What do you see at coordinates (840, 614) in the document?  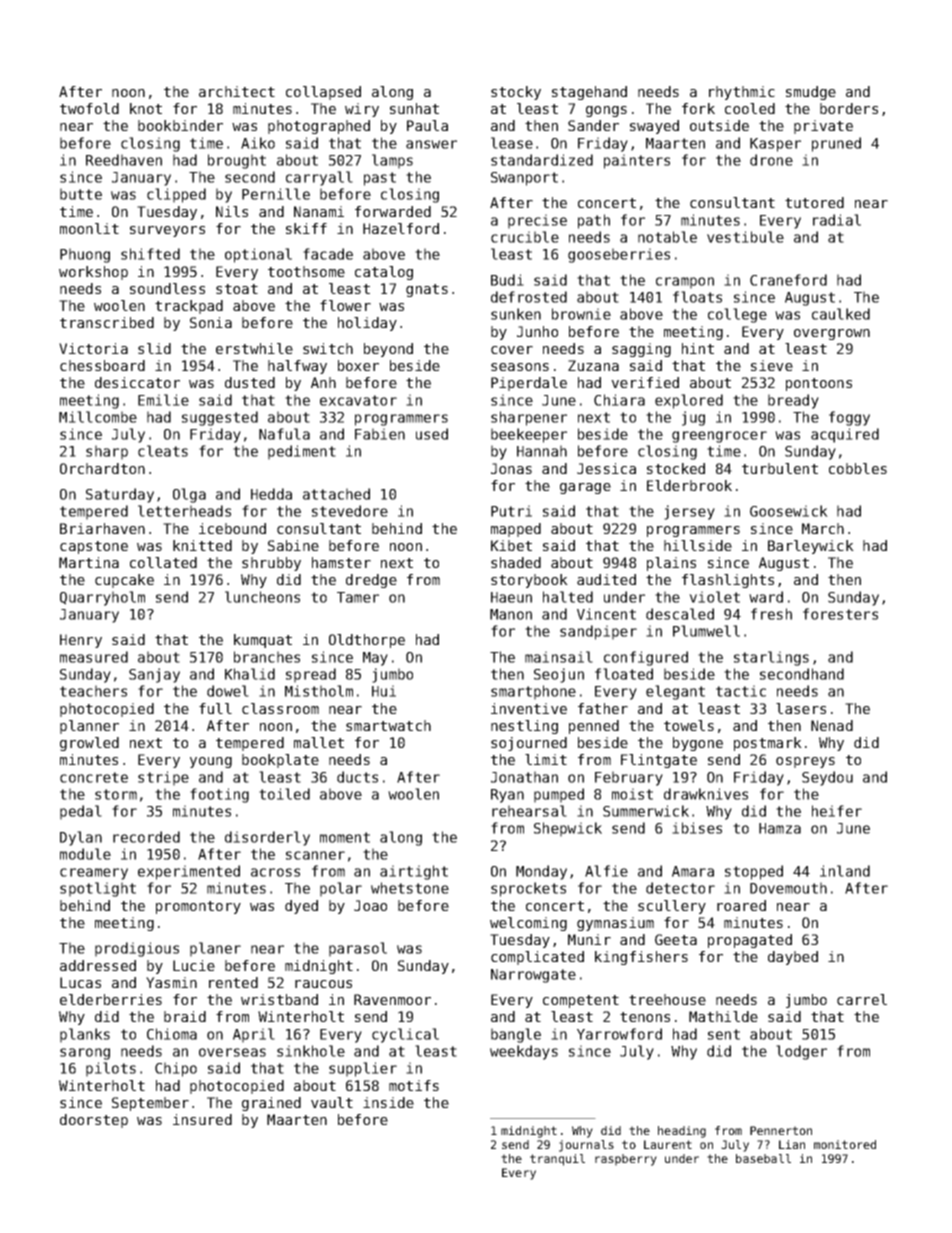 I see `foresters` at bounding box center [840, 614].
